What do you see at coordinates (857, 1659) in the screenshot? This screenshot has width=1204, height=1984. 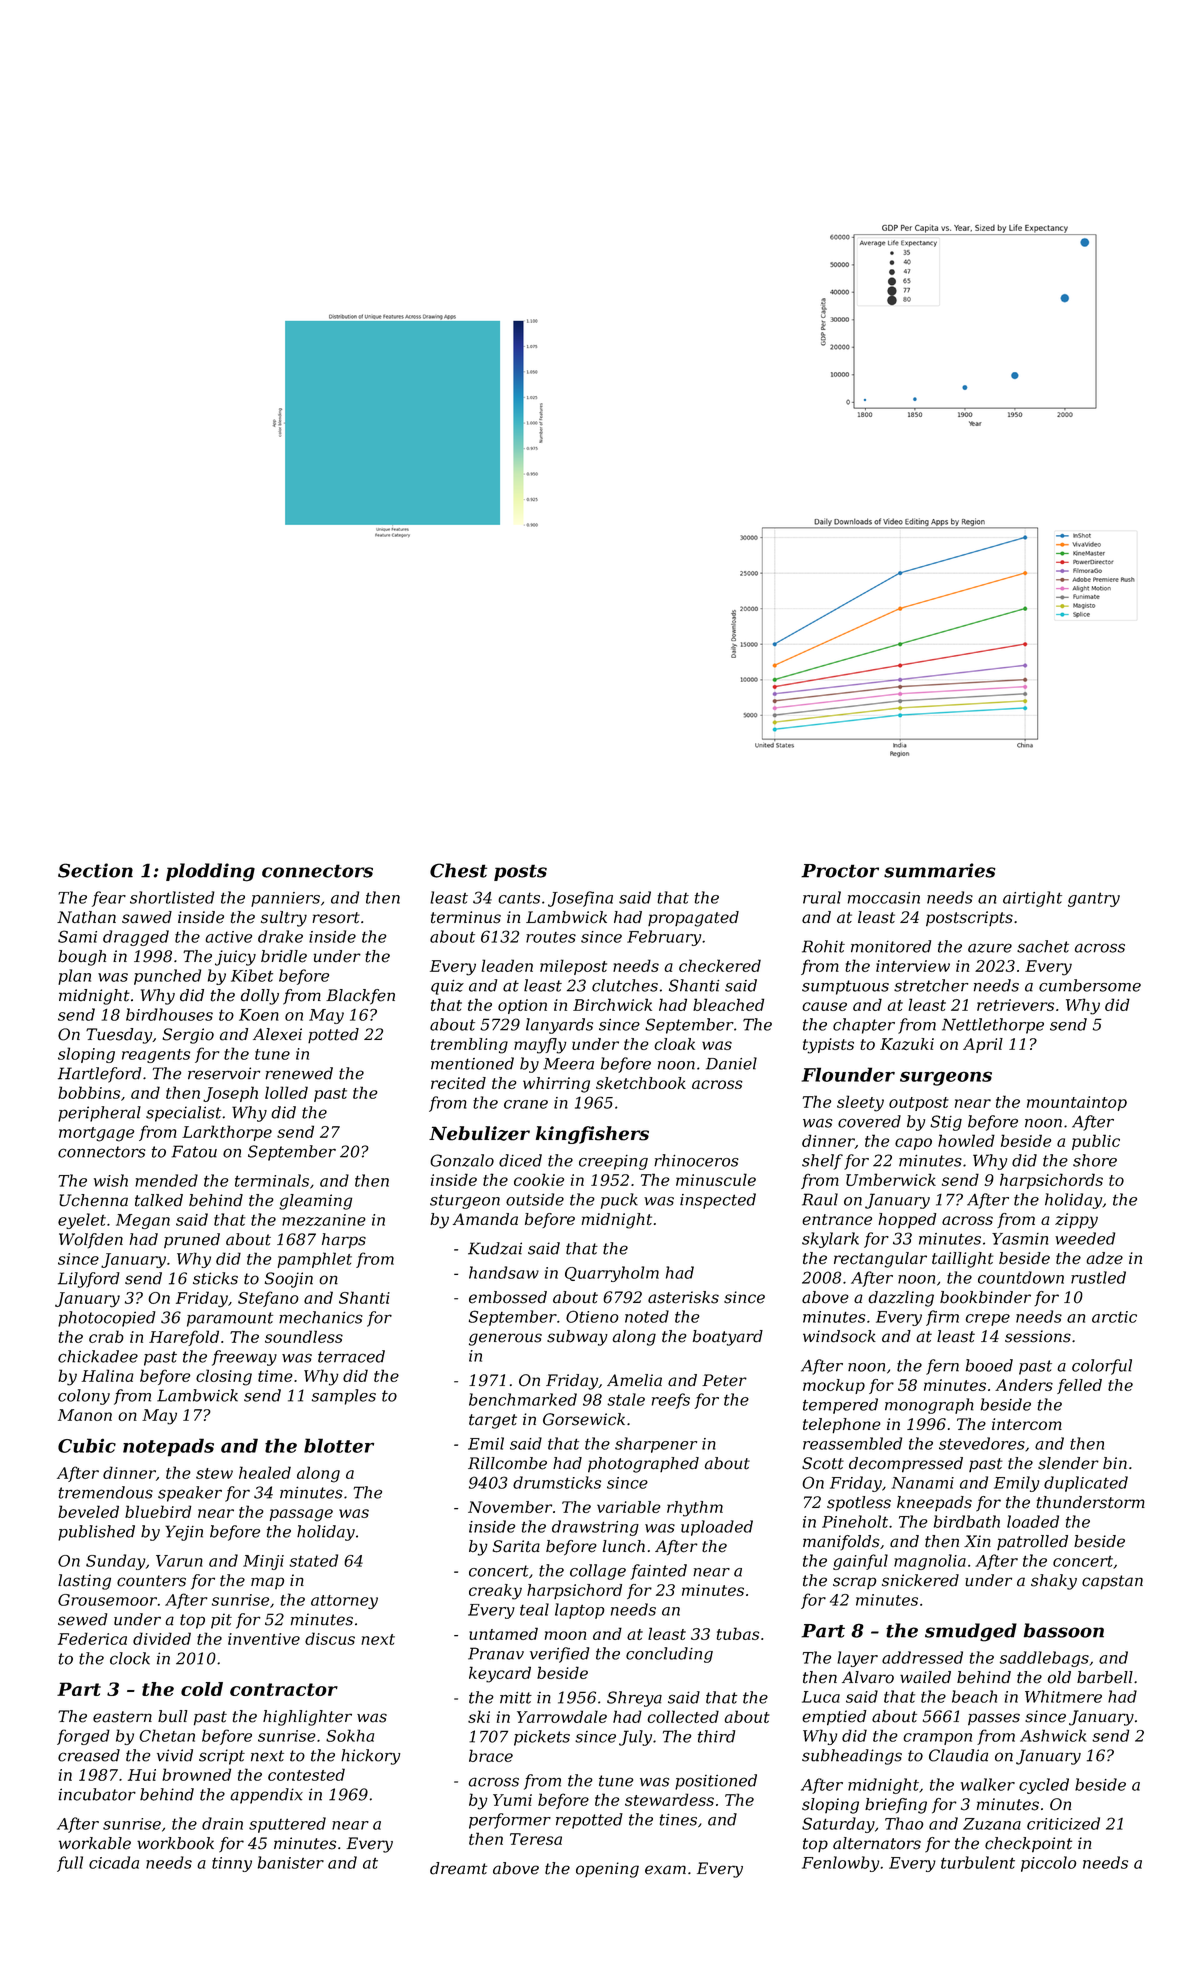 I see `layer` at bounding box center [857, 1659].
